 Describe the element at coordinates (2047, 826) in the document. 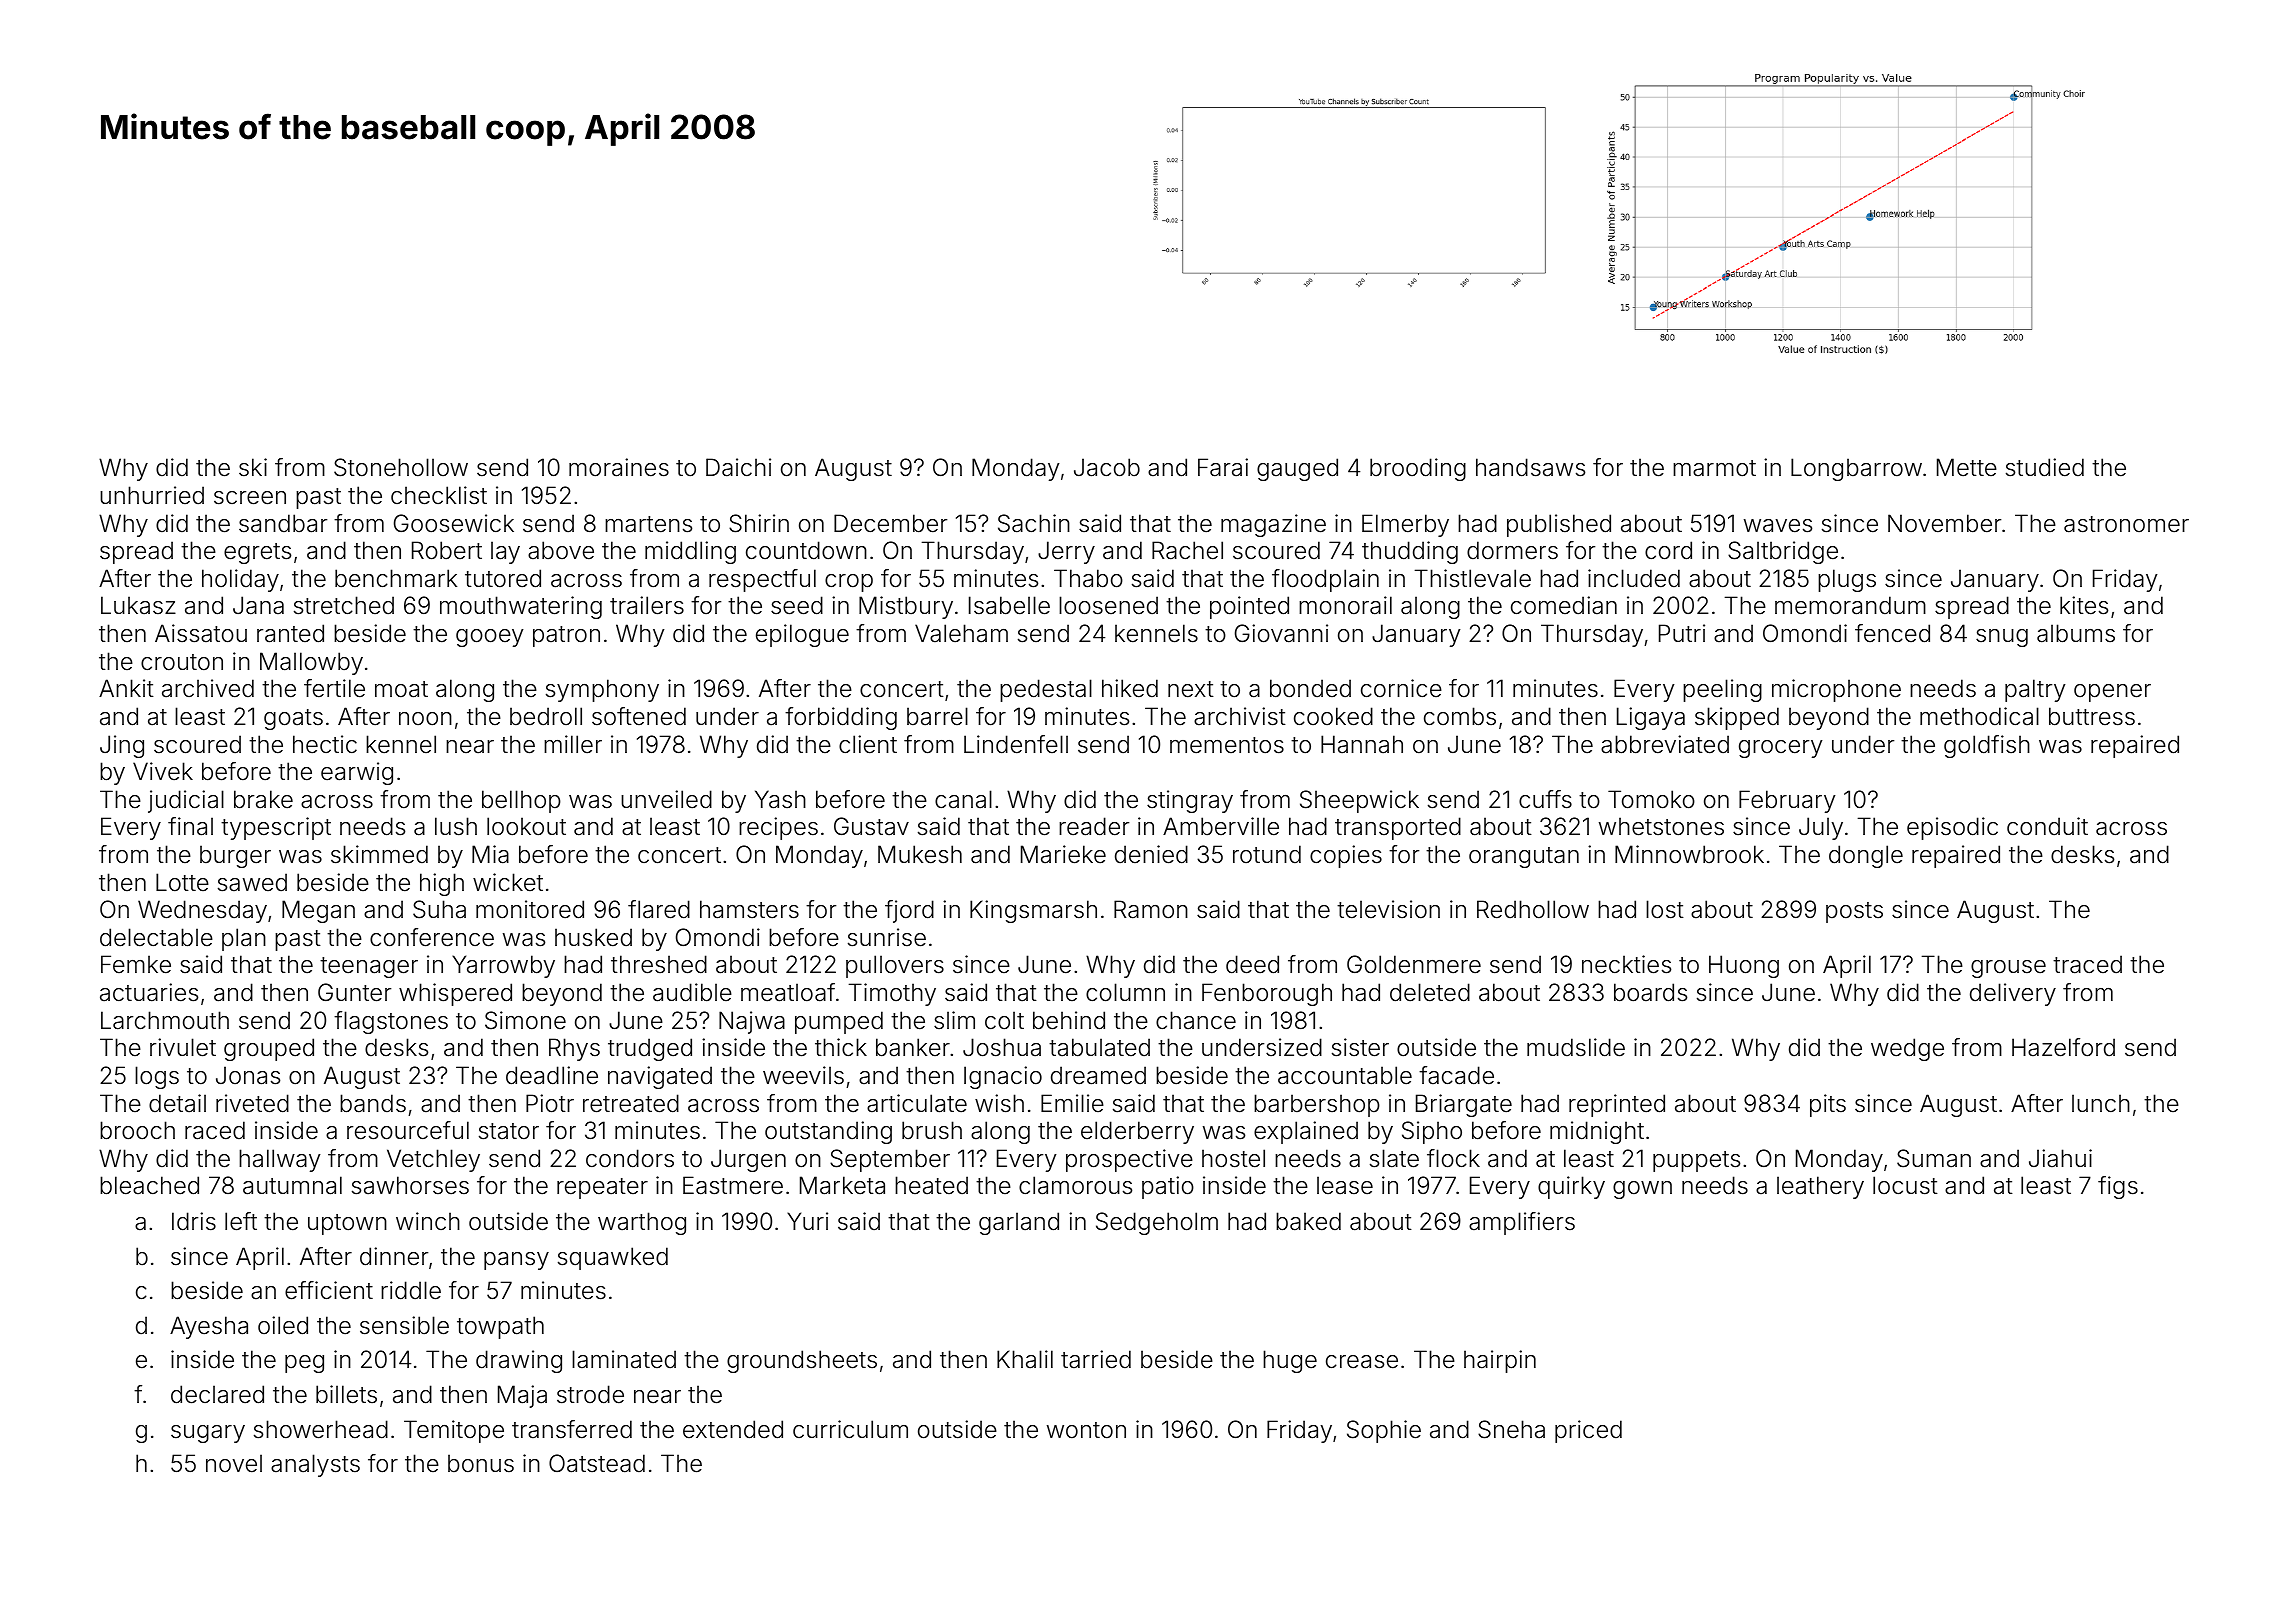

I see `conduit` at that location.
